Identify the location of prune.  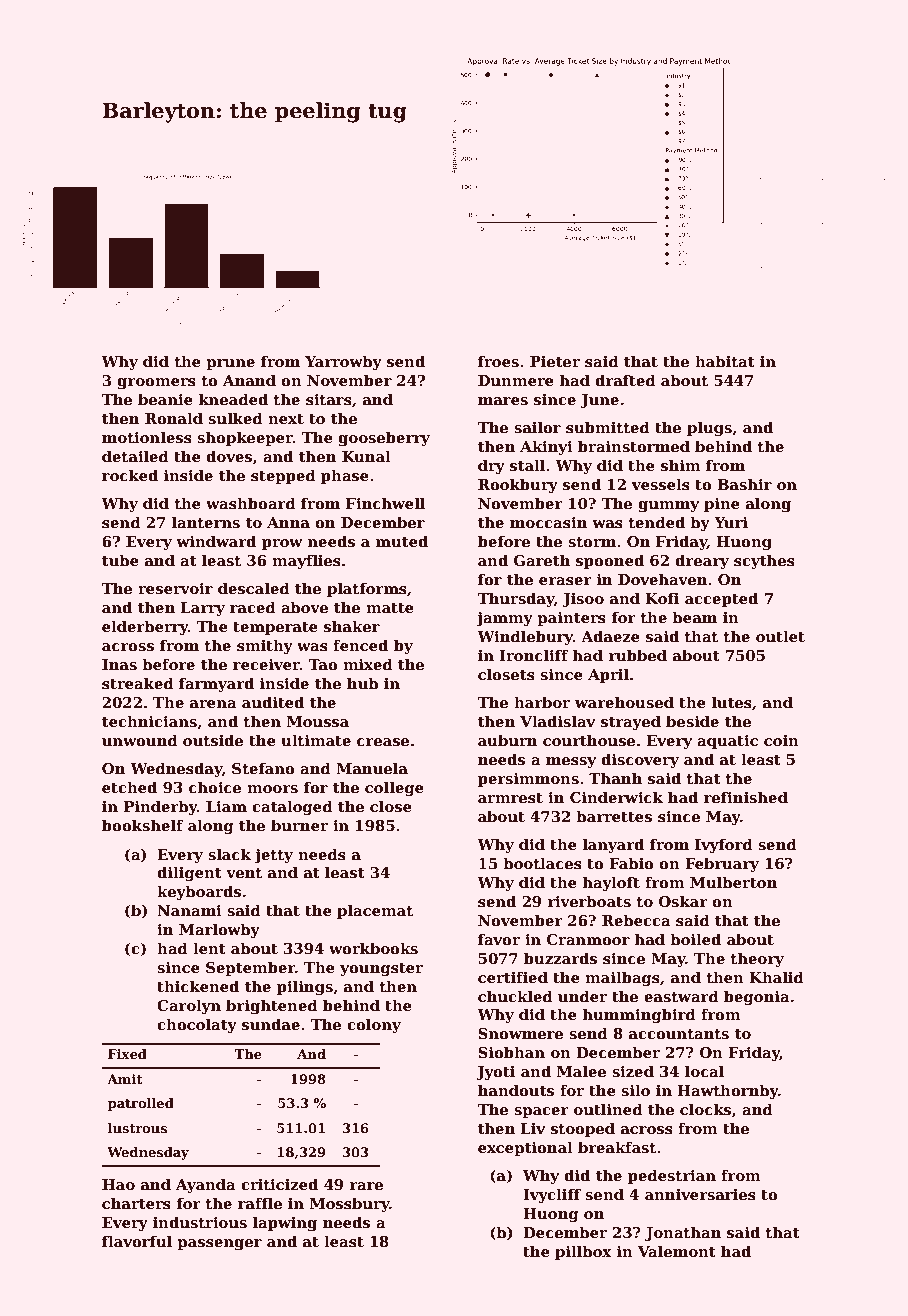
(230, 364).
